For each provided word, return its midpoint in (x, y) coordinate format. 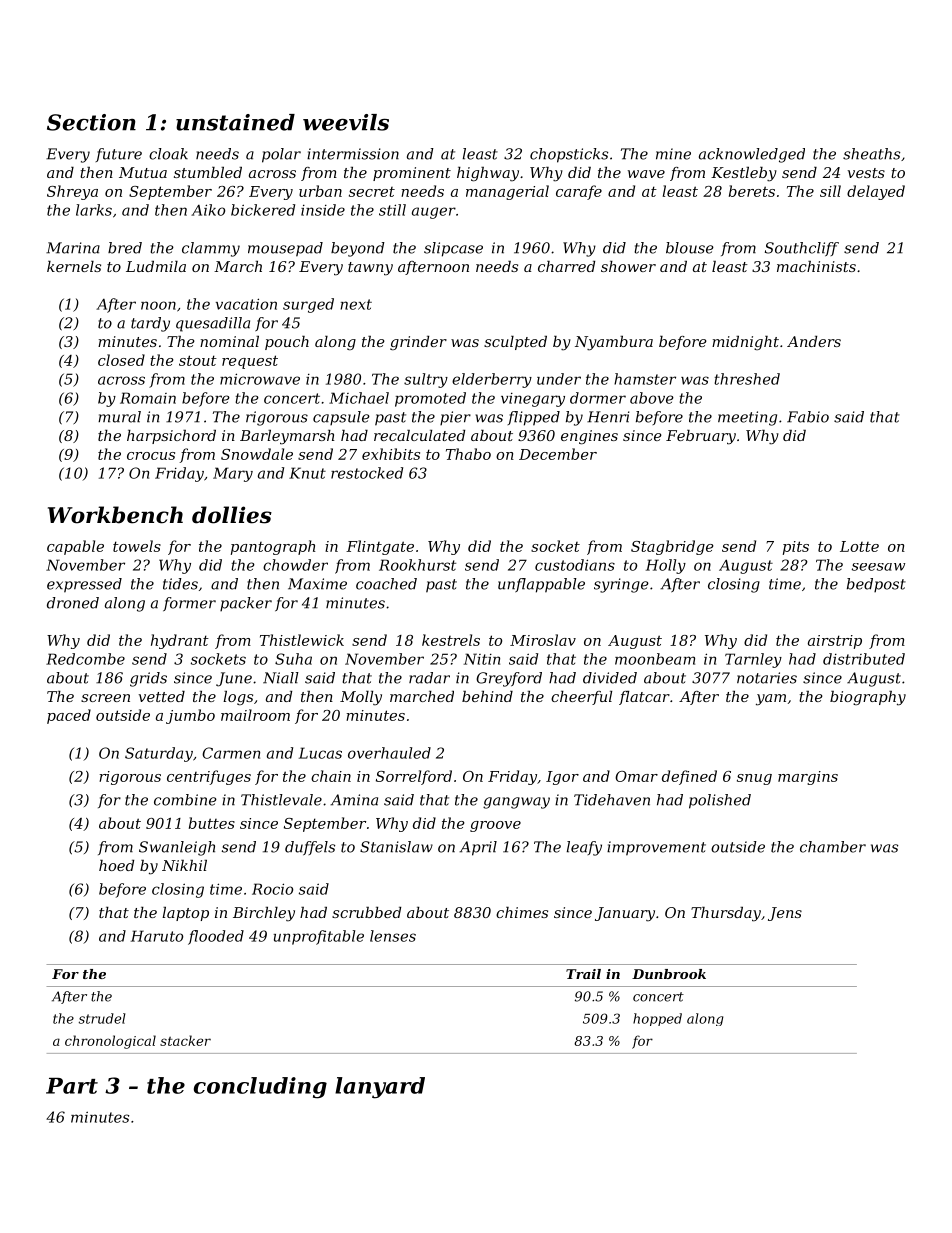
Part (72, 1086)
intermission (353, 154)
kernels (74, 266)
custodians (575, 565)
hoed (116, 865)
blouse (690, 248)
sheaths (871, 154)
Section (91, 122)
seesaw (878, 567)
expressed (84, 585)
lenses (393, 936)
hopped (657, 1019)
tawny (370, 269)
